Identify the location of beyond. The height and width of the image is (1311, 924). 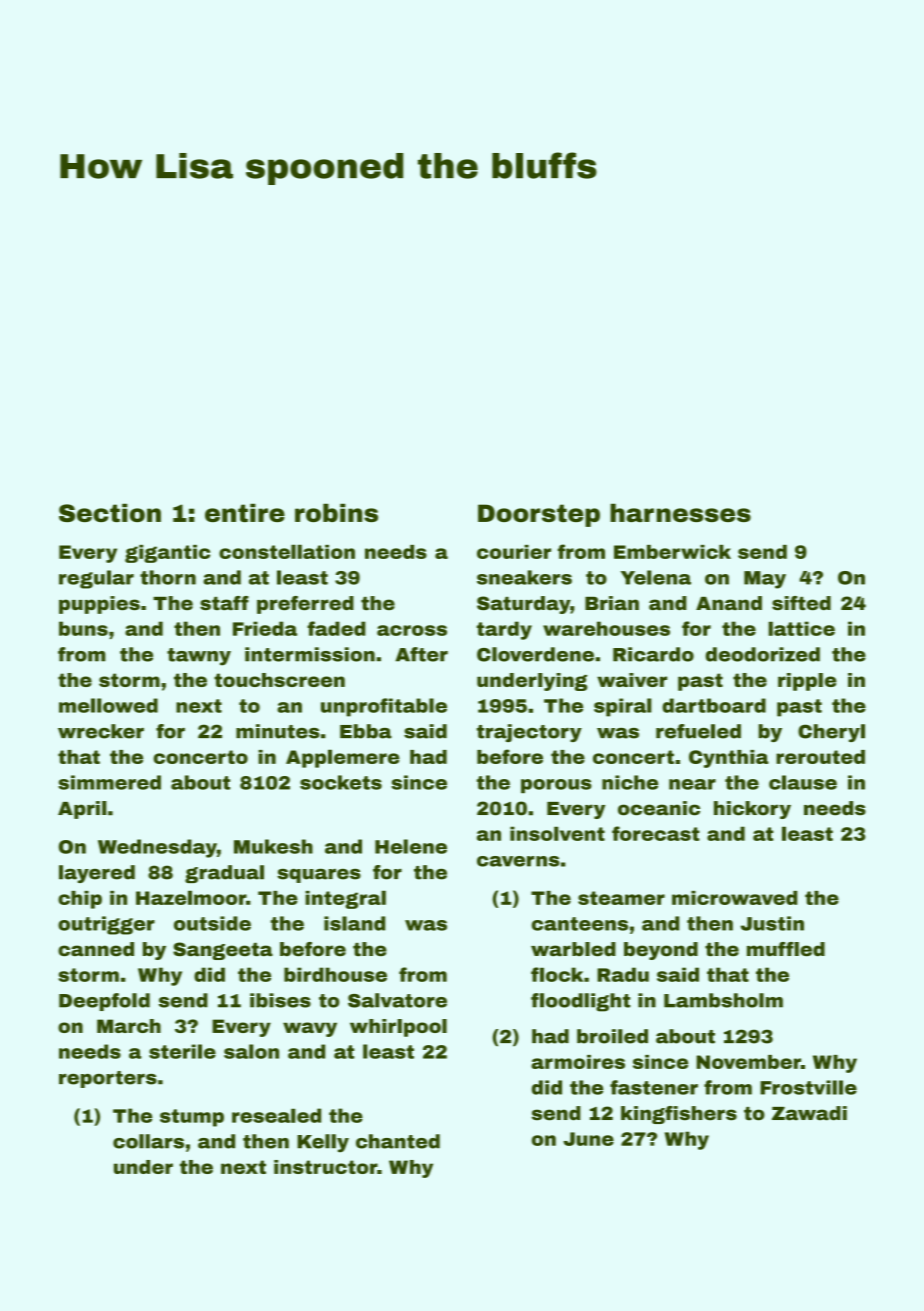
(661, 951).
